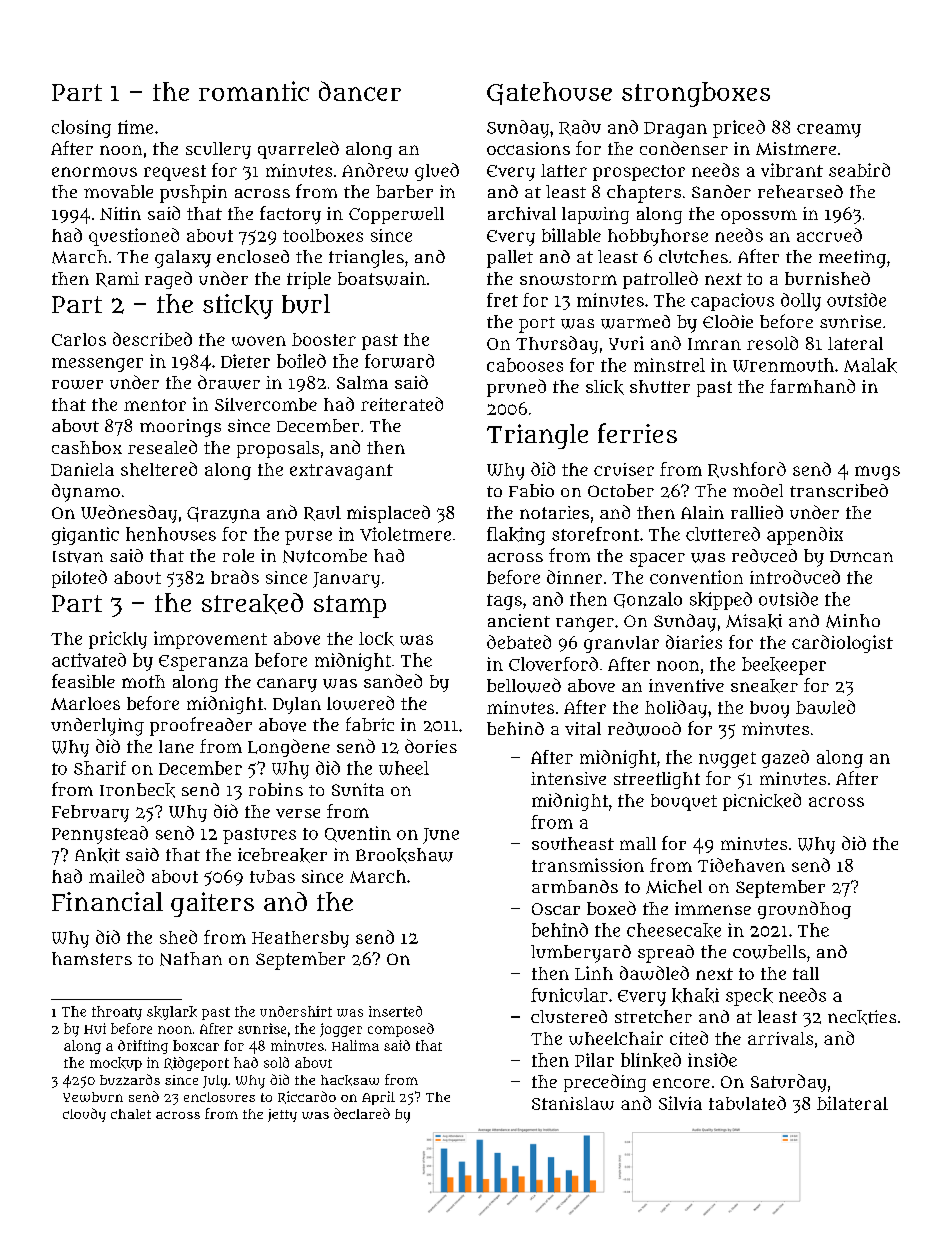 This page has height=1233, width=952. What do you see at coordinates (696, 94) in the page?
I see `strongboxes` at bounding box center [696, 94].
